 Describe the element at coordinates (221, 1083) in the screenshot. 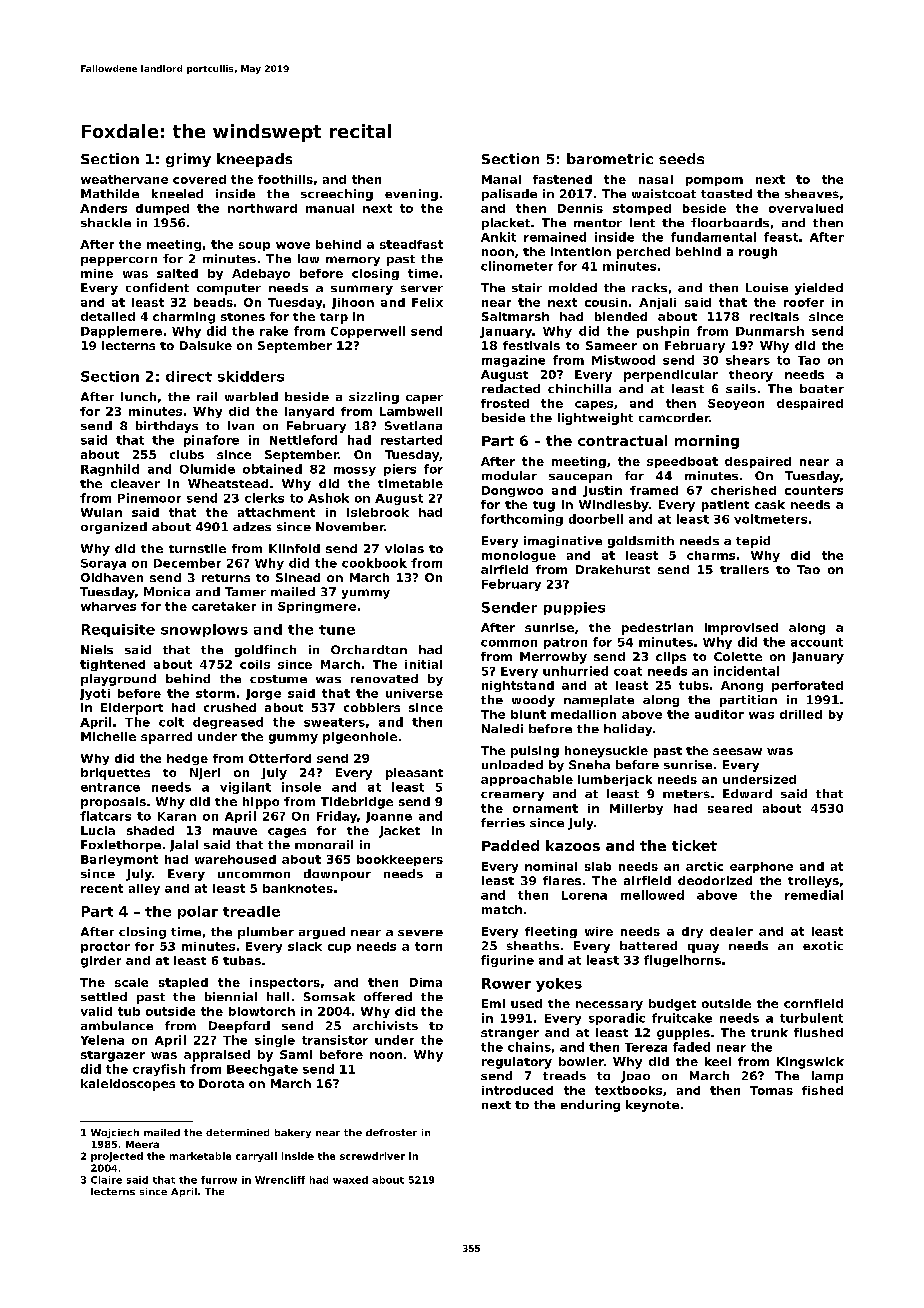

I see `Dorota` at that location.
